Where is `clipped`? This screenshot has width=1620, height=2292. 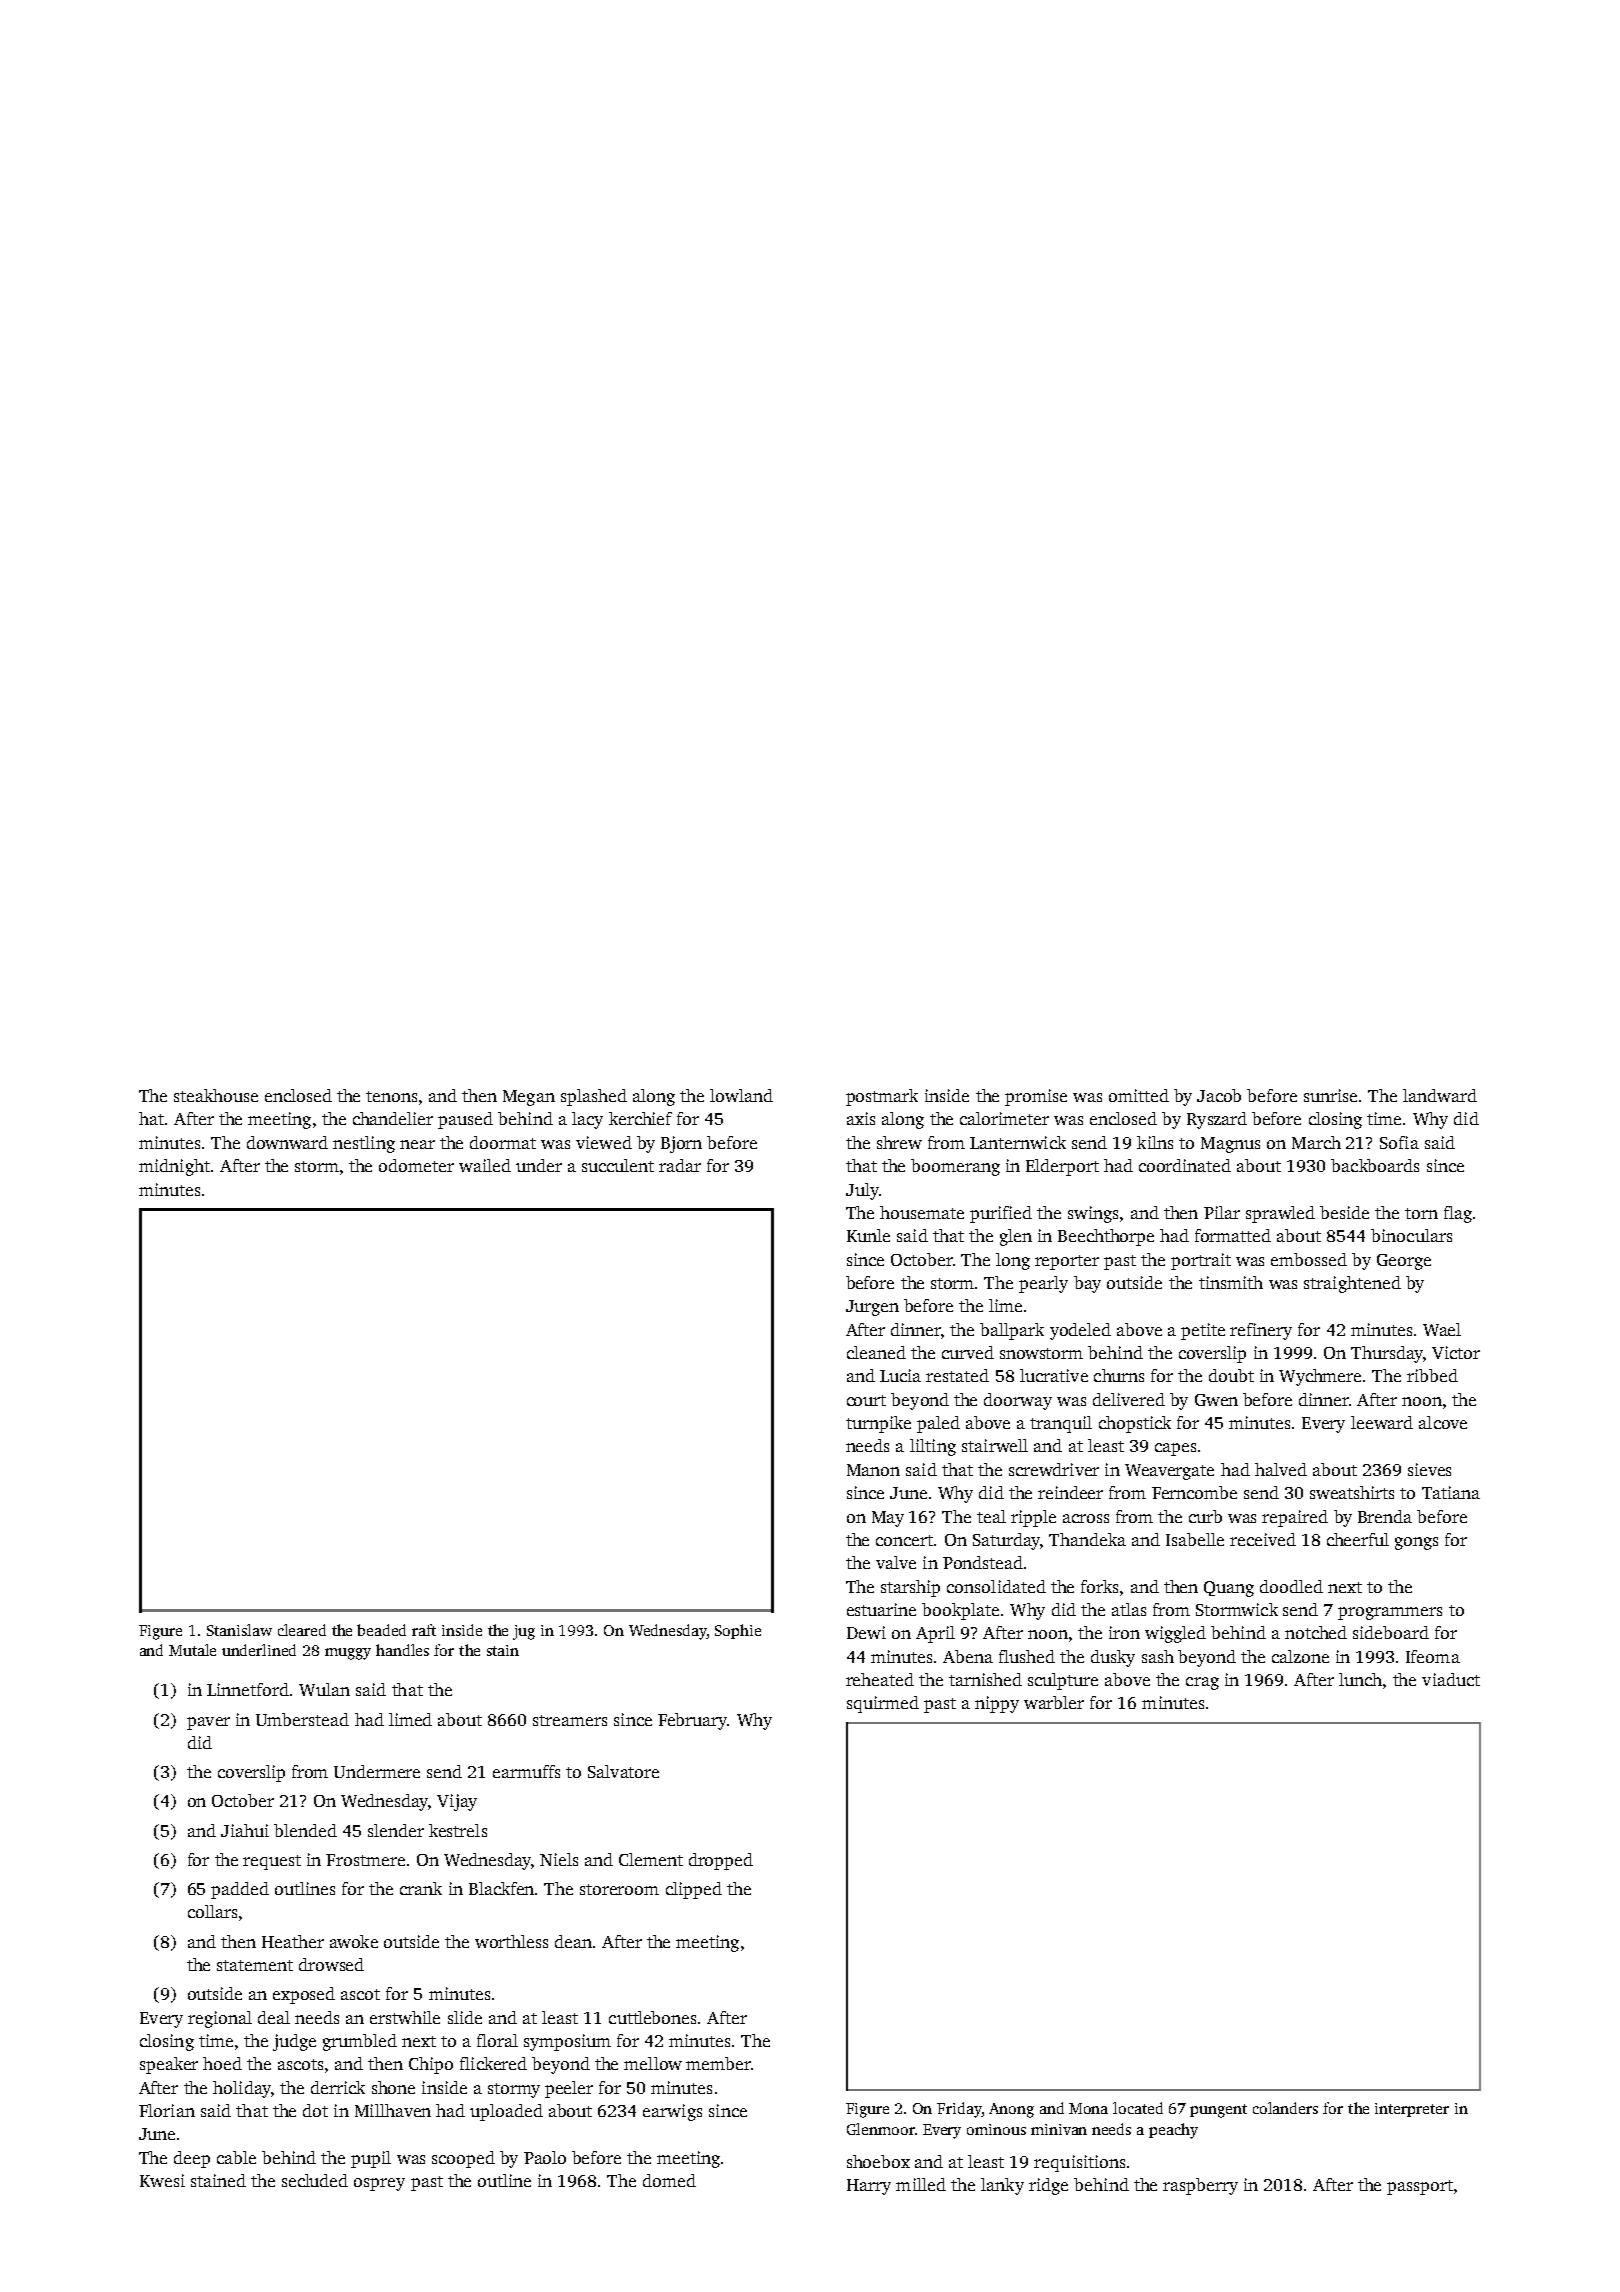
clipped is located at coordinates (694, 1890).
